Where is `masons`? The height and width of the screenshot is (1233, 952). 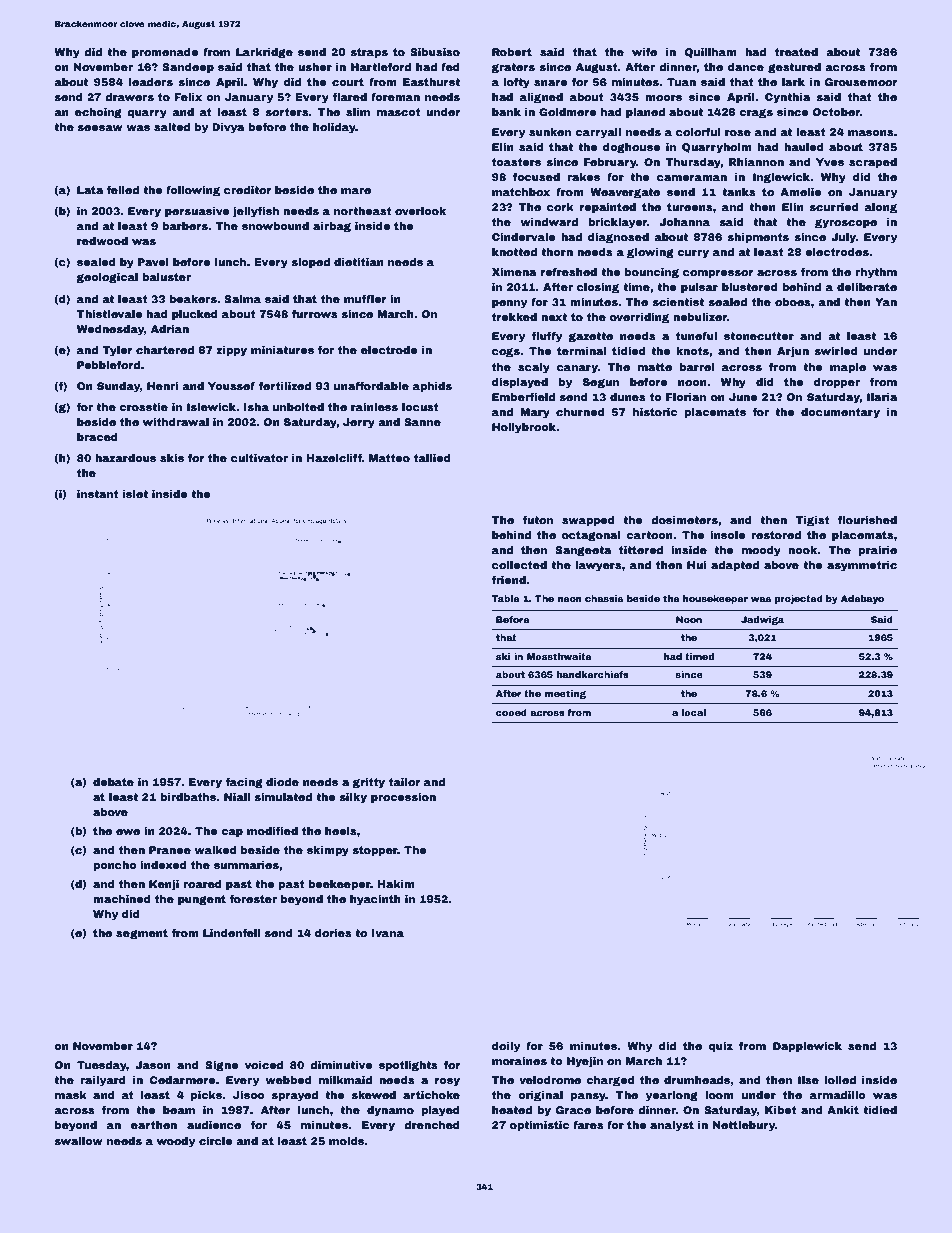
masons is located at coordinates (871, 133).
